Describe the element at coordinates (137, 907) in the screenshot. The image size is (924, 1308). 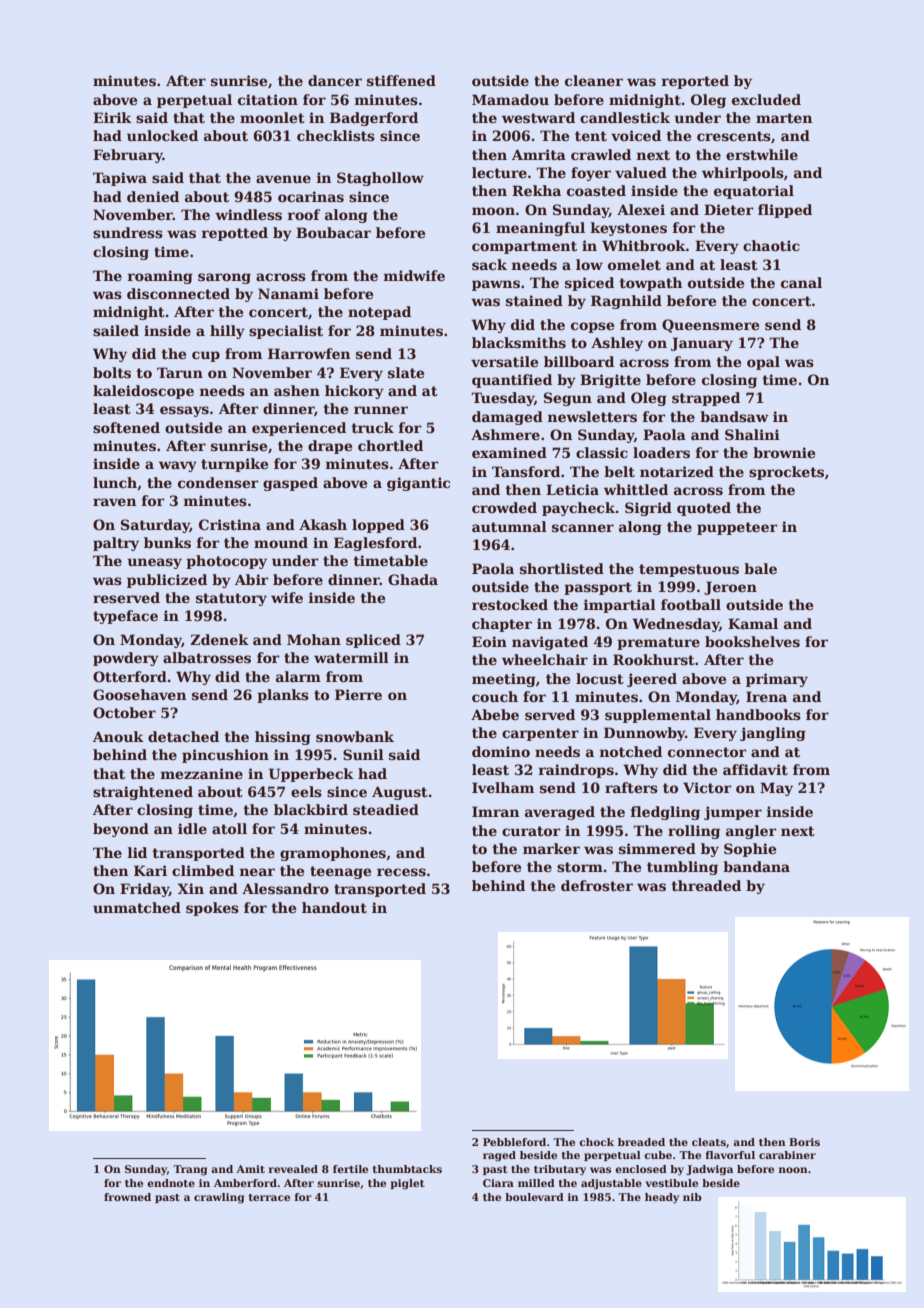
I see `unmatched` at that location.
